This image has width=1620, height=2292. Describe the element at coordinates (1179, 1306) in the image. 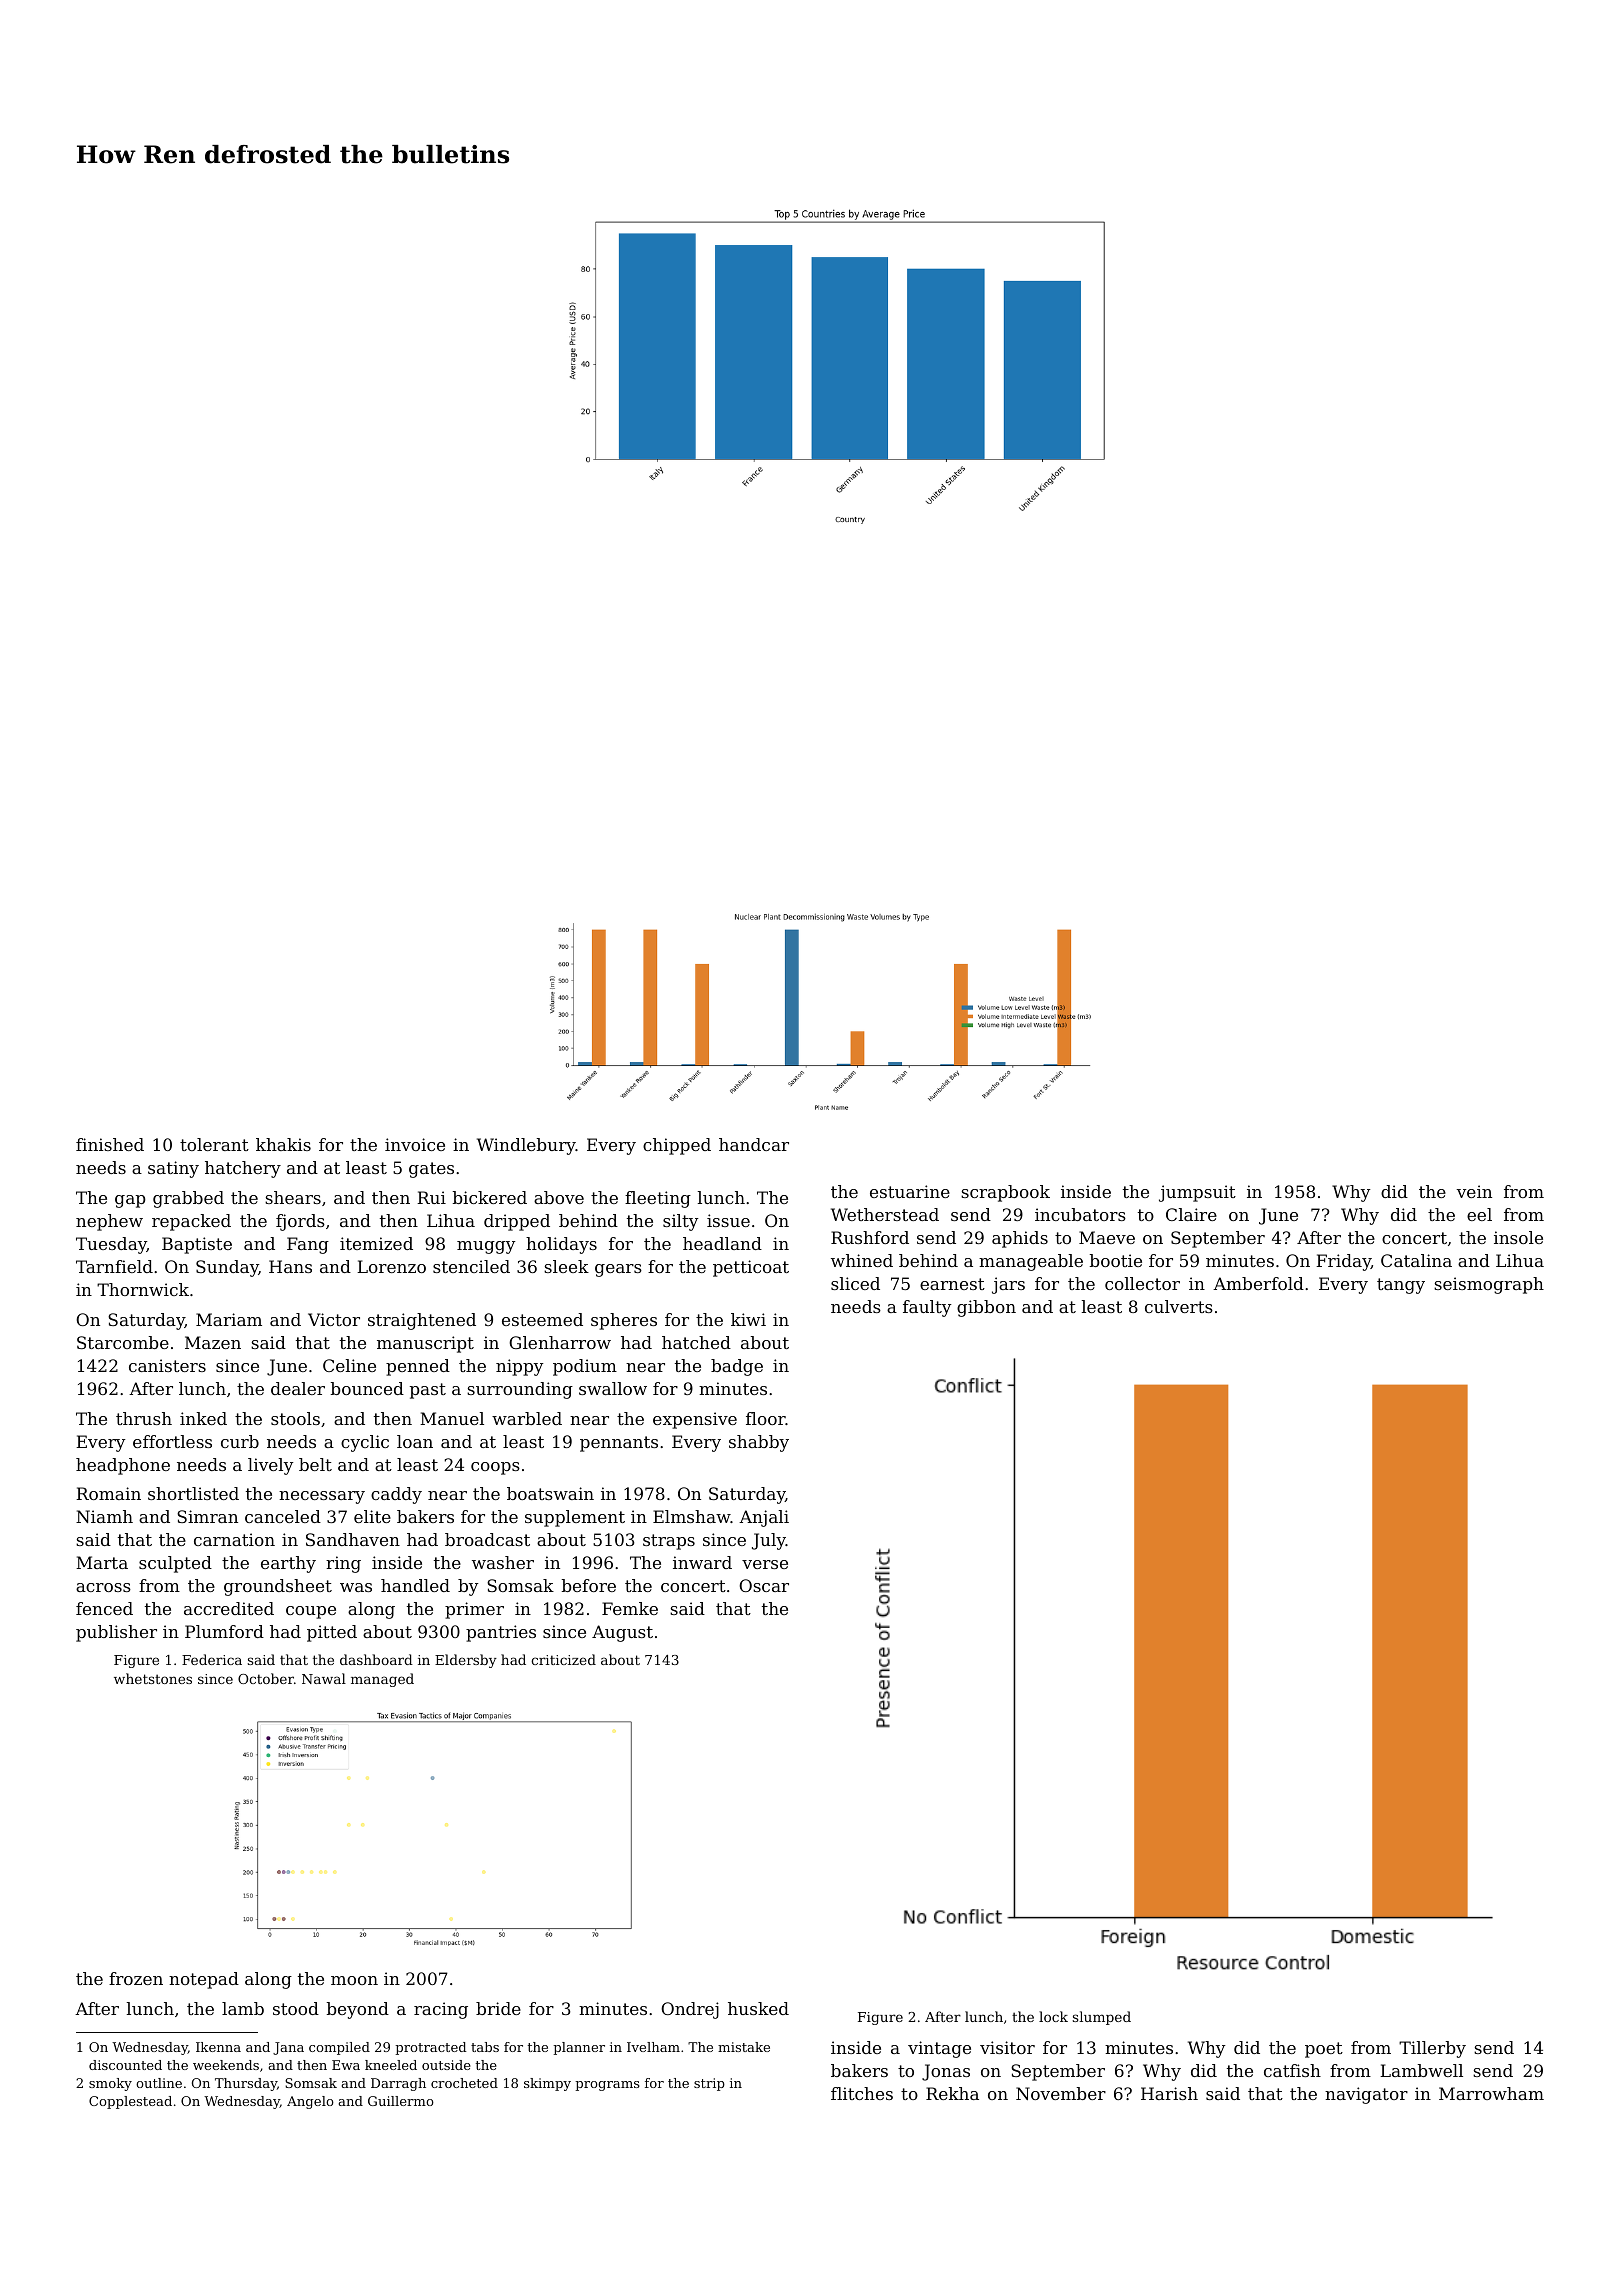

I see `culverts` at that location.
